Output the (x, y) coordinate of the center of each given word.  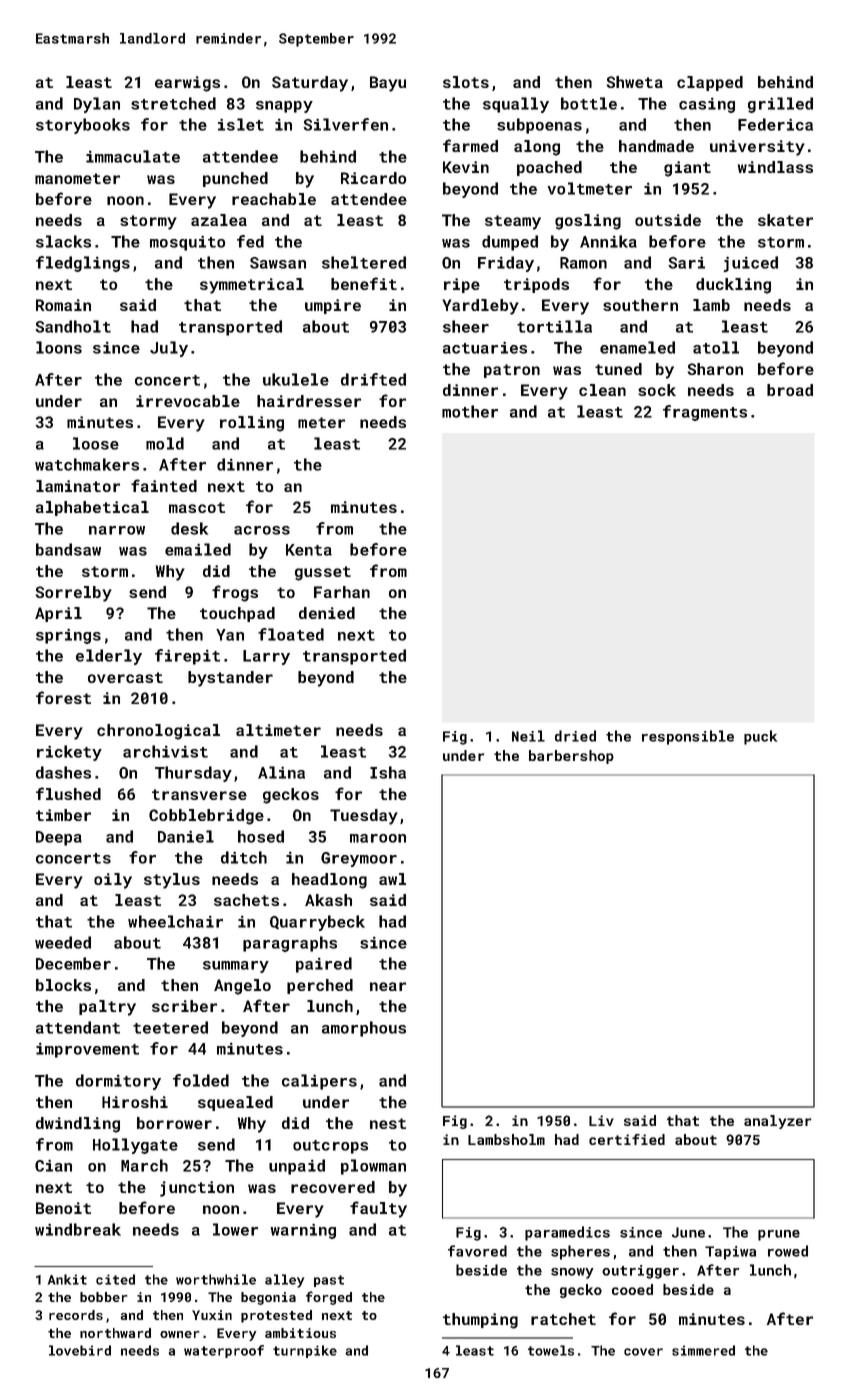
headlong (329, 881)
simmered (703, 1350)
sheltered (364, 262)
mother (470, 411)
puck (760, 737)
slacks (63, 241)
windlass (775, 167)
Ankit (67, 1279)
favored (477, 1251)
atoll (716, 347)
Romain (63, 305)
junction (197, 1189)
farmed (470, 145)
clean (602, 390)
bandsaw (68, 549)
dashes (63, 772)
